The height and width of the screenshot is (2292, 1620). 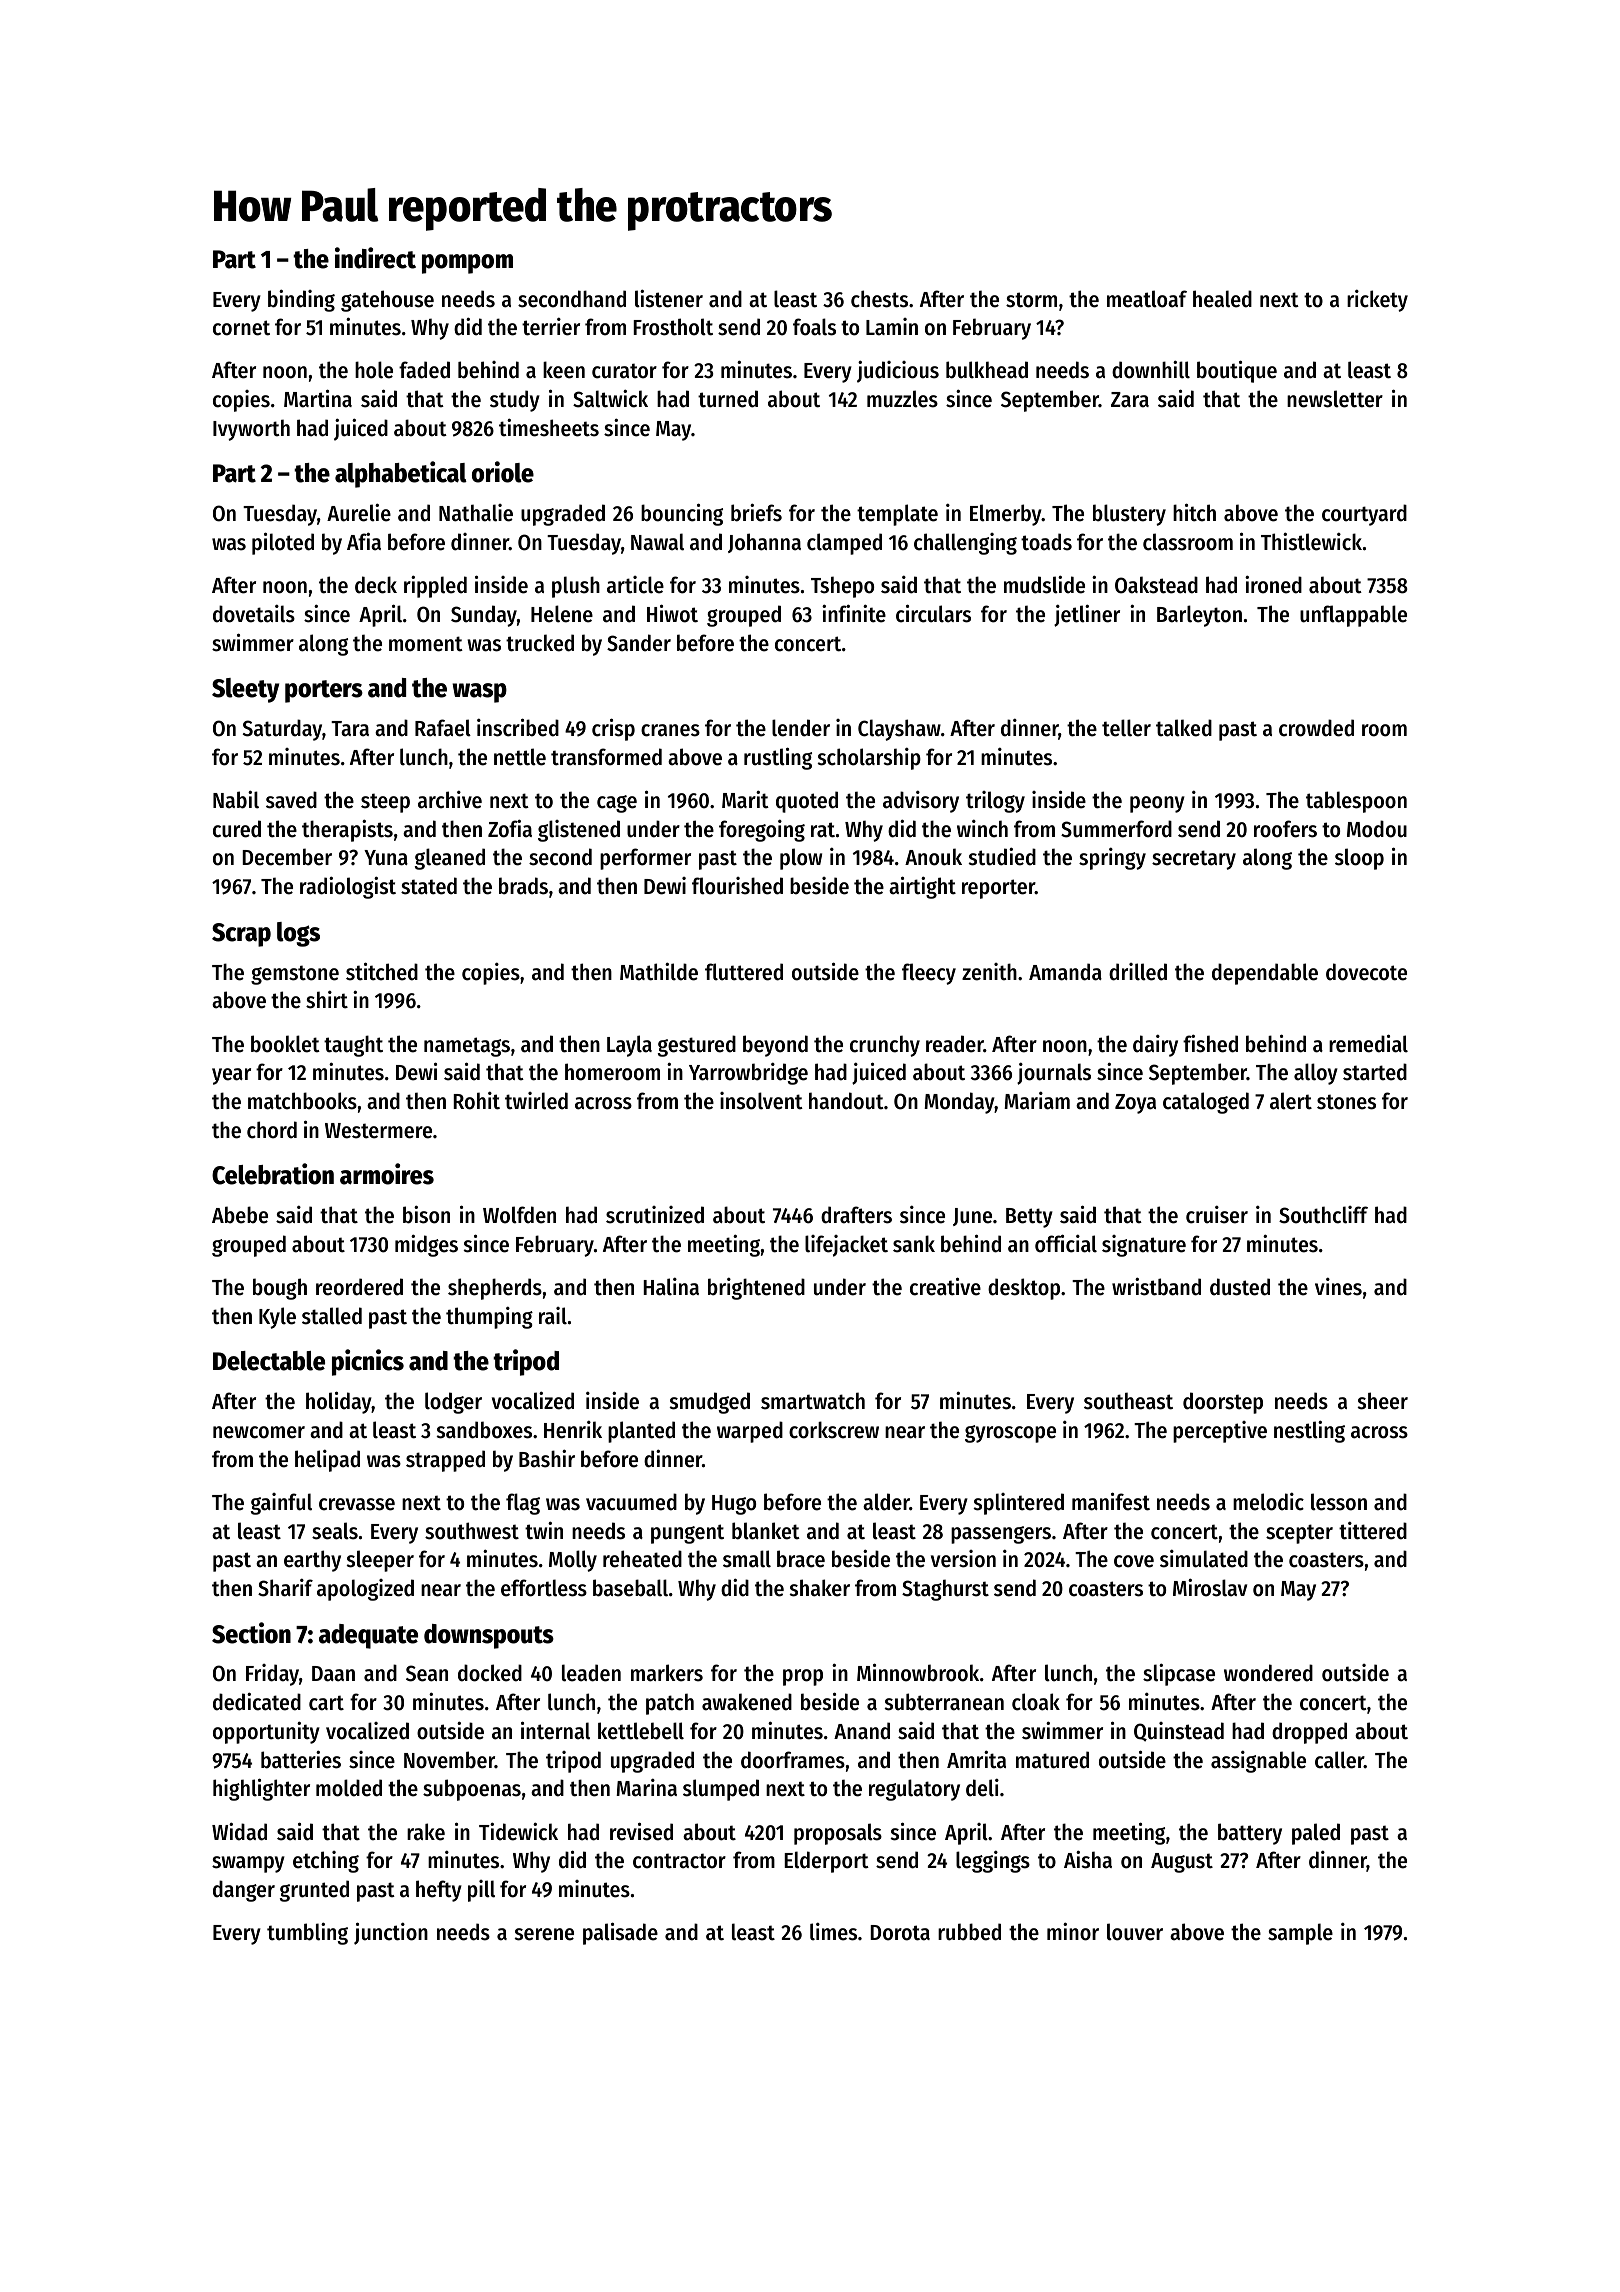 I want to click on subpoenas, so click(x=472, y=1790).
